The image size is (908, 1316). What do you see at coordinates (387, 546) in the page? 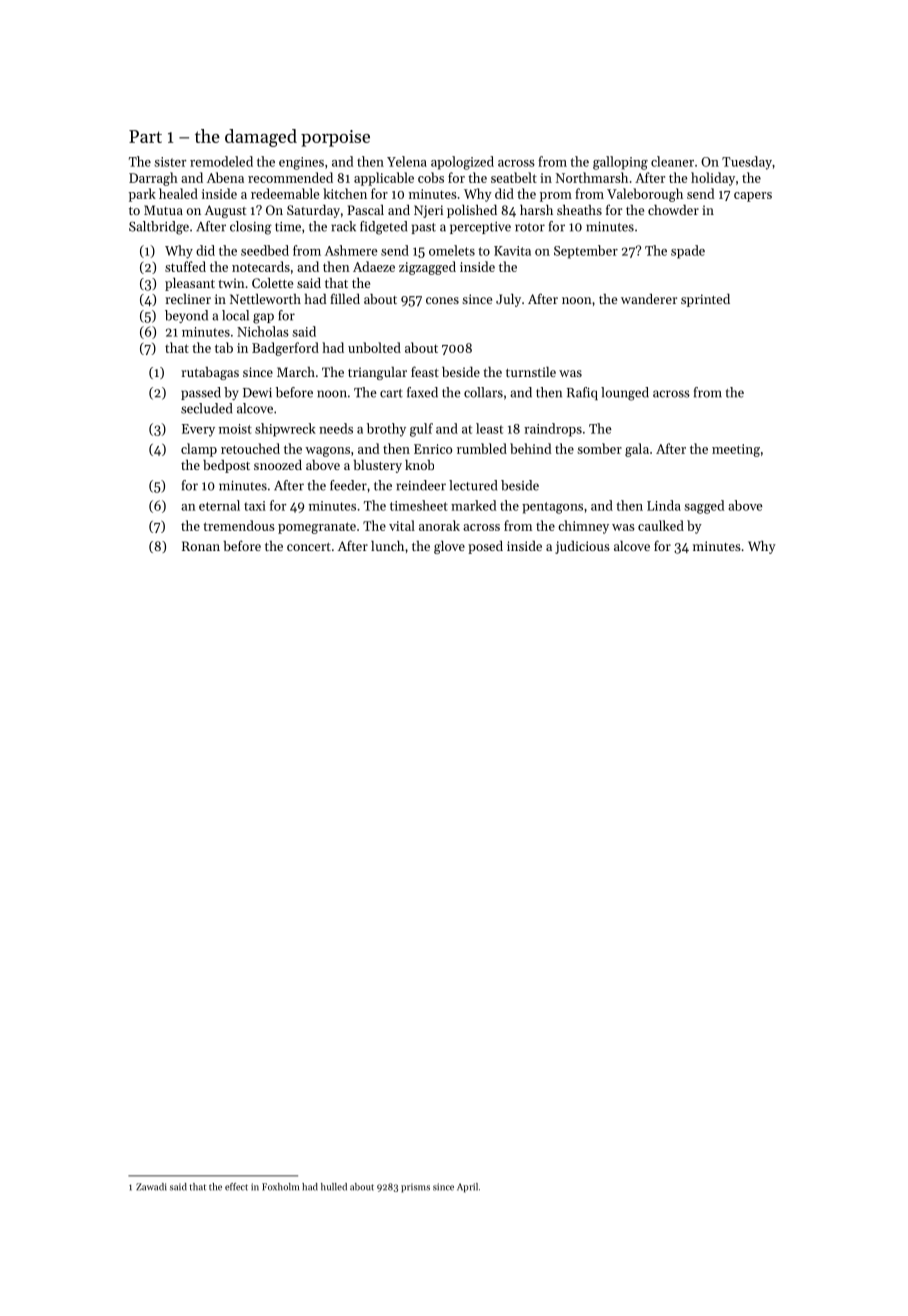
I see `lunch` at bounding box center [387, 546].
